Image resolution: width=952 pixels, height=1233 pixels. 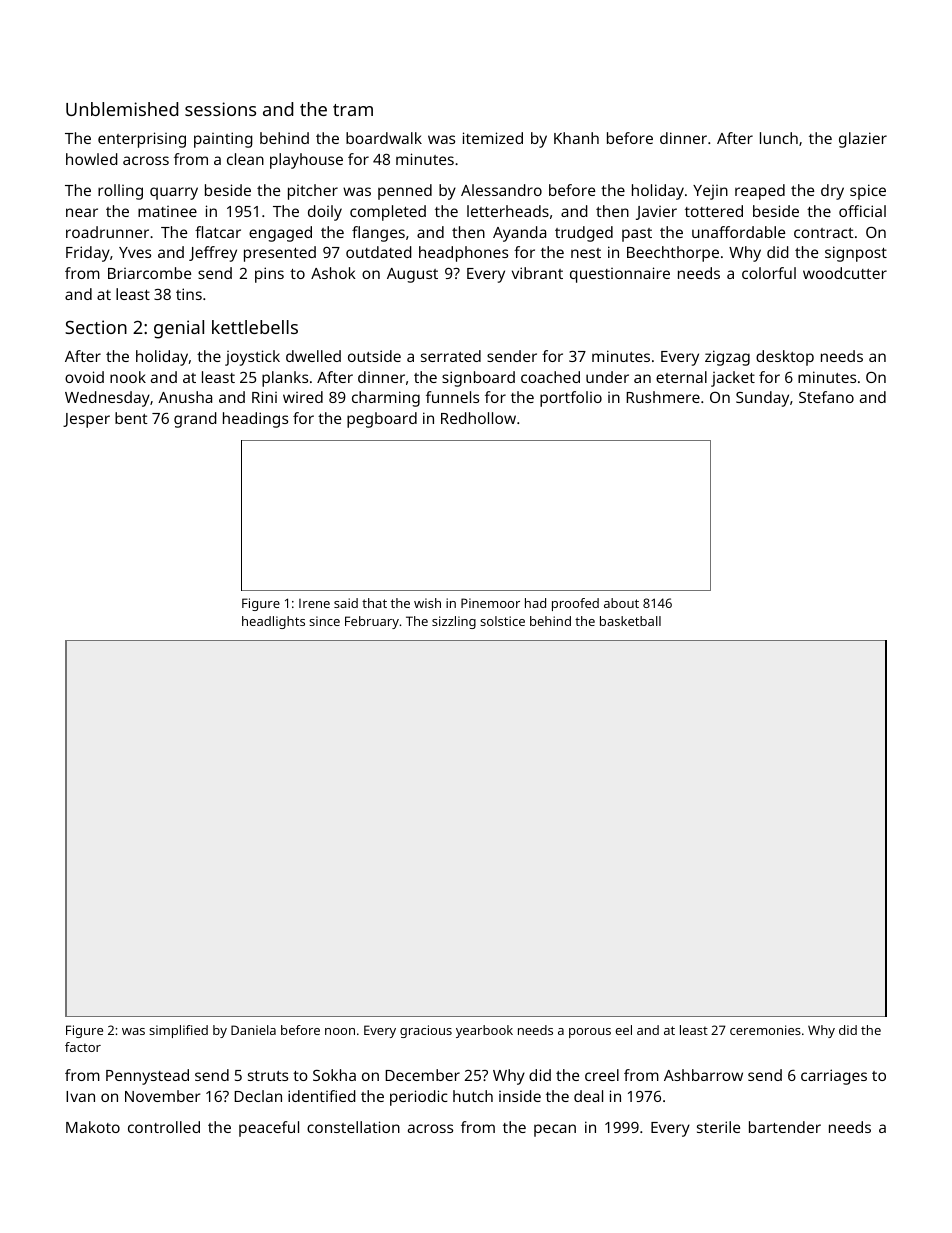 What do you see at coordinates (253, 1030) in the image?
I see `Daniela` at bounding box center [253, 1030].
